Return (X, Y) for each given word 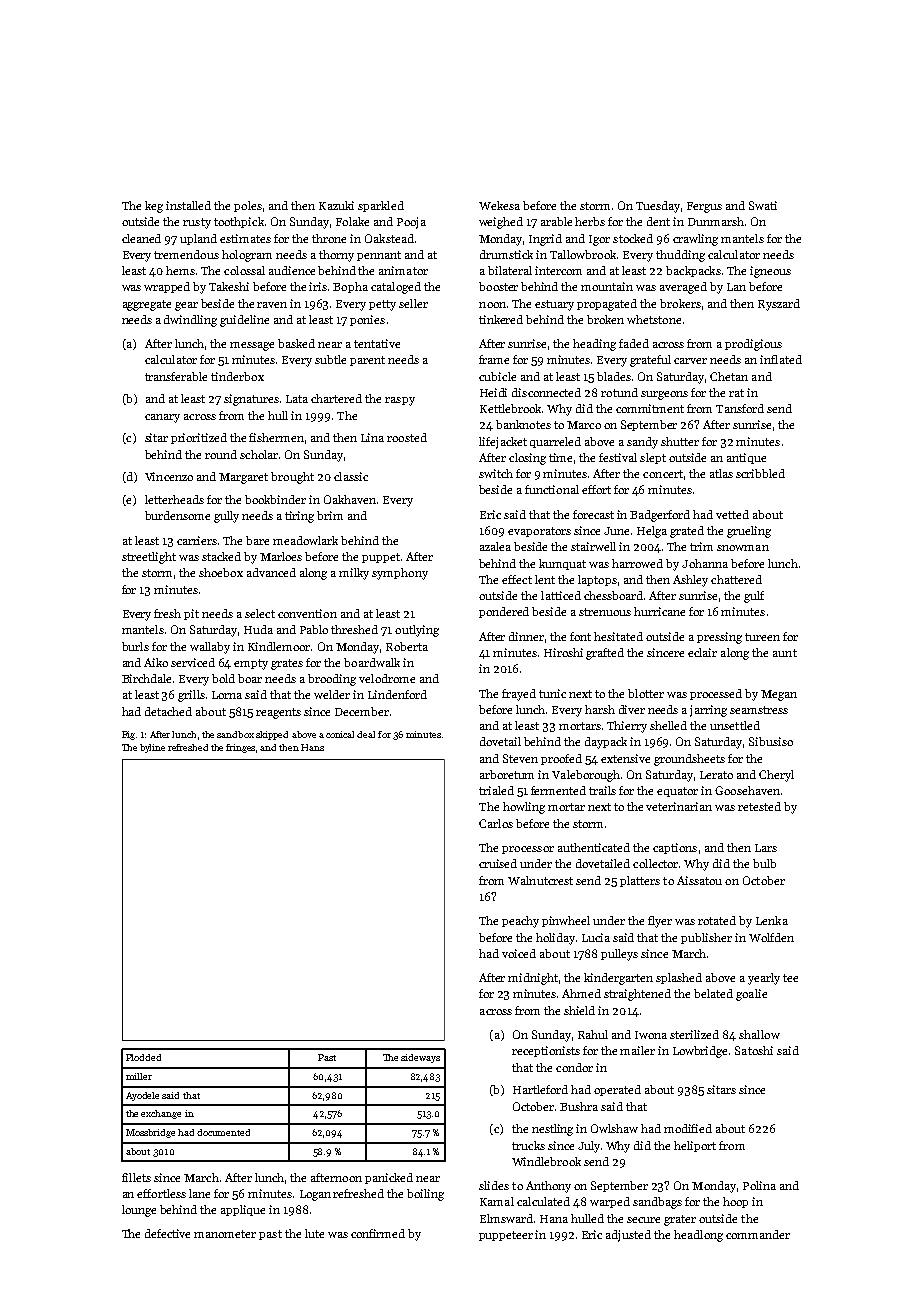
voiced (519, 953)
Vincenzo (169, 476)
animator (403, 270)
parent (367, 361)
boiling (425, 1195)
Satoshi (754, 1050)
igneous (770, 272)
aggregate (147, 305)
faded (634, 343)
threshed (354, 629)
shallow (759, 1034)
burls (135, 646)
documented (223, 1132)
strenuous (605, 612)
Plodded (143, 1057)
